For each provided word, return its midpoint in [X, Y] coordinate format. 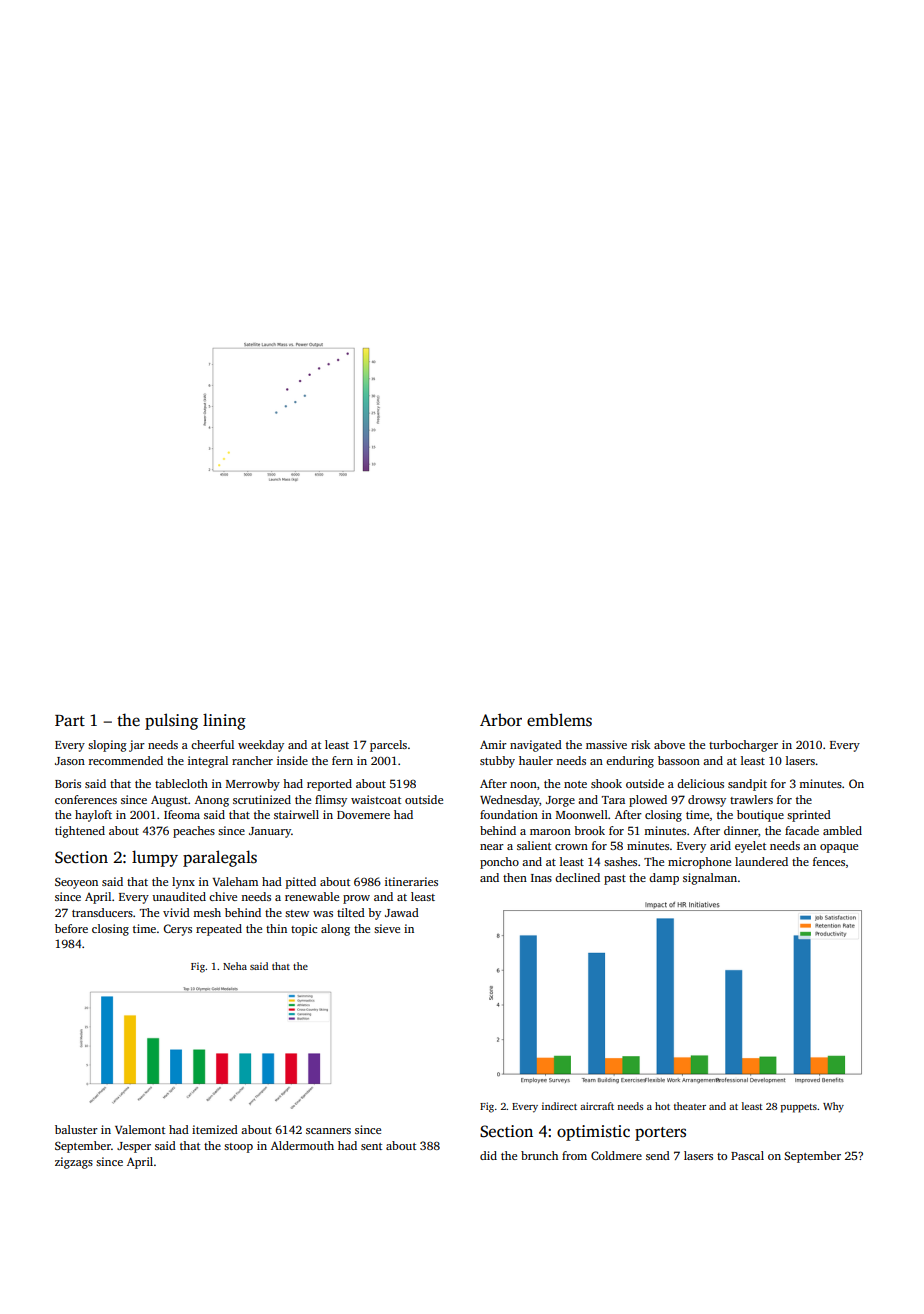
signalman [710, 879]
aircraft [597, 1106]
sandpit [747, 785]
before [71, 928]
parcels [388, 746]
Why [833, 1107]
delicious [700, 783]
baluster [76, 1129]
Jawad [402, 912]
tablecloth [181, 783]
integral [208, 762]
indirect [559, 1106]
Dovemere [363, 815]
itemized [215, 1129]
